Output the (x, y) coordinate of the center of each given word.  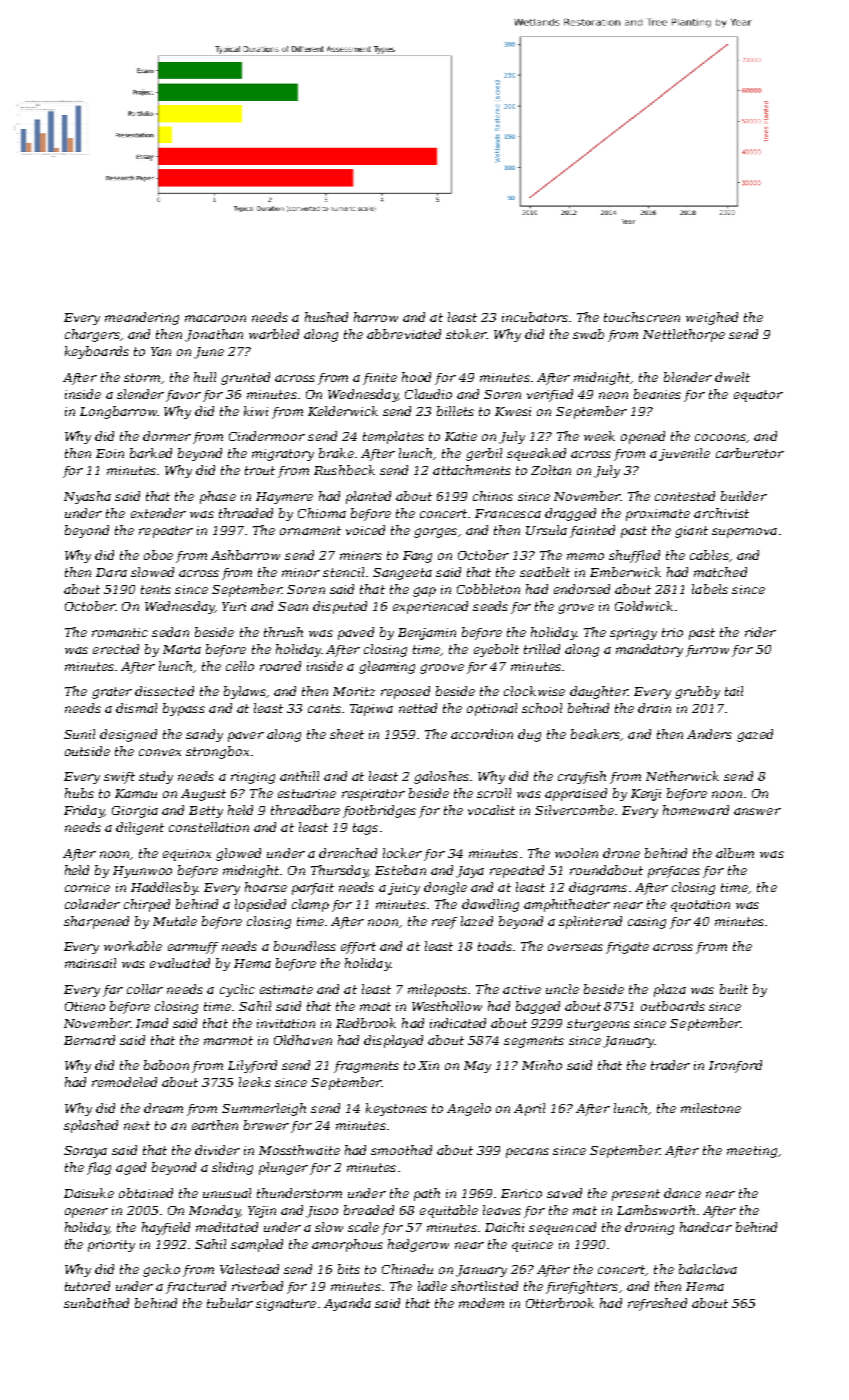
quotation (700, 906)
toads (495, 946)
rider (760, 632)
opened (643, 437)
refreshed (657, 1304)
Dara (111, 572)
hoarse (266, 887)
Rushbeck (344, 470)
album (735, 853)
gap (424, 592)
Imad (152, 1023)
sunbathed (96, 1303)
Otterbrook (560, 1303)
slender (140, 394)
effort (358, 948)
